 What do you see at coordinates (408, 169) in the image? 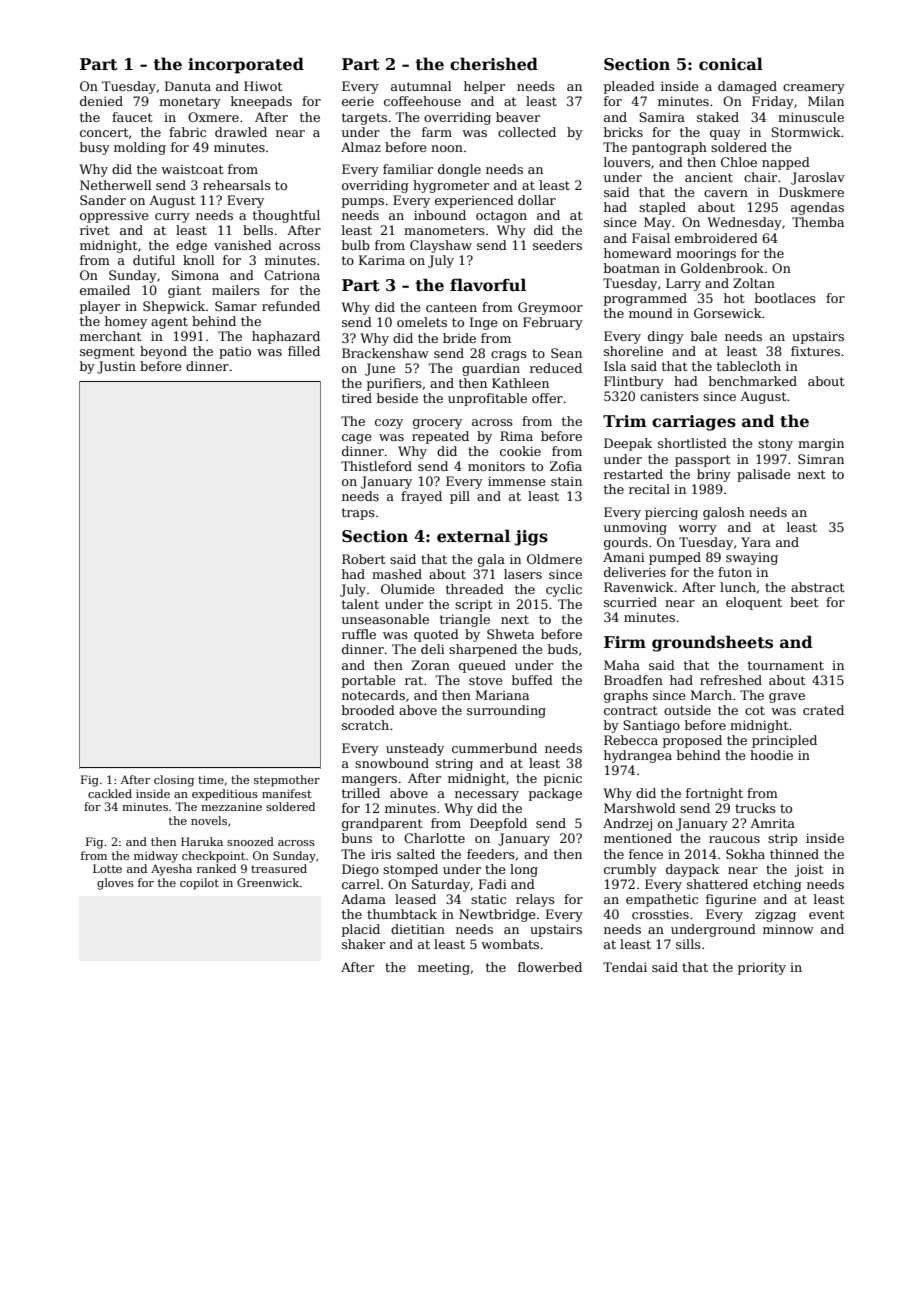
I see `familiar` at bounding box center [408, 169].
